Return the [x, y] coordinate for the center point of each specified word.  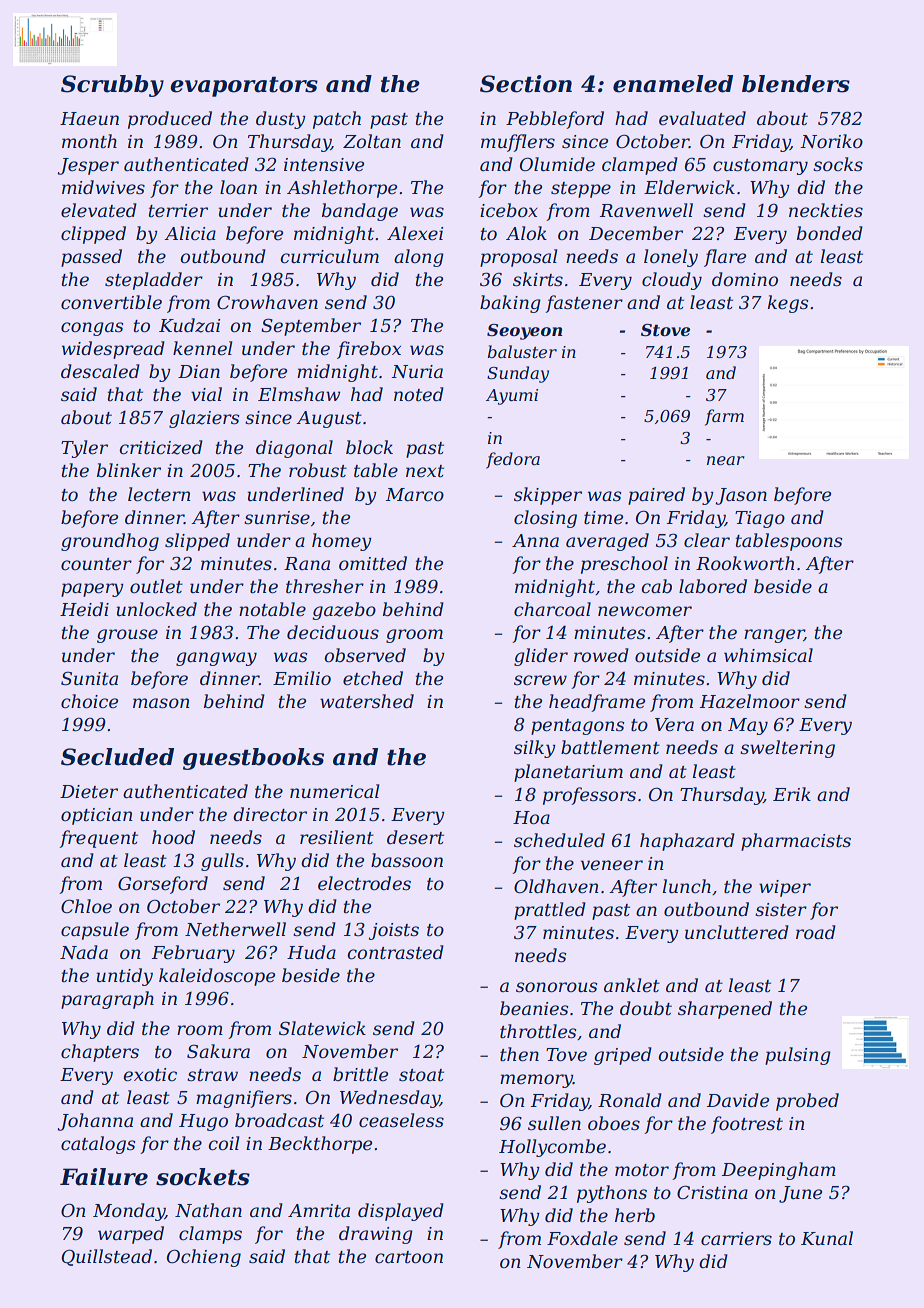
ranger [774, 636]
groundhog [110, 542]
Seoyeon [525, 332]
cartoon [409, 1257]
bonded [830, 233]
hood [173, 837]
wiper [785, 888]
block [369, 447]
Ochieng [204, 1258]
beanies [534, 1008]
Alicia [190, 233]
